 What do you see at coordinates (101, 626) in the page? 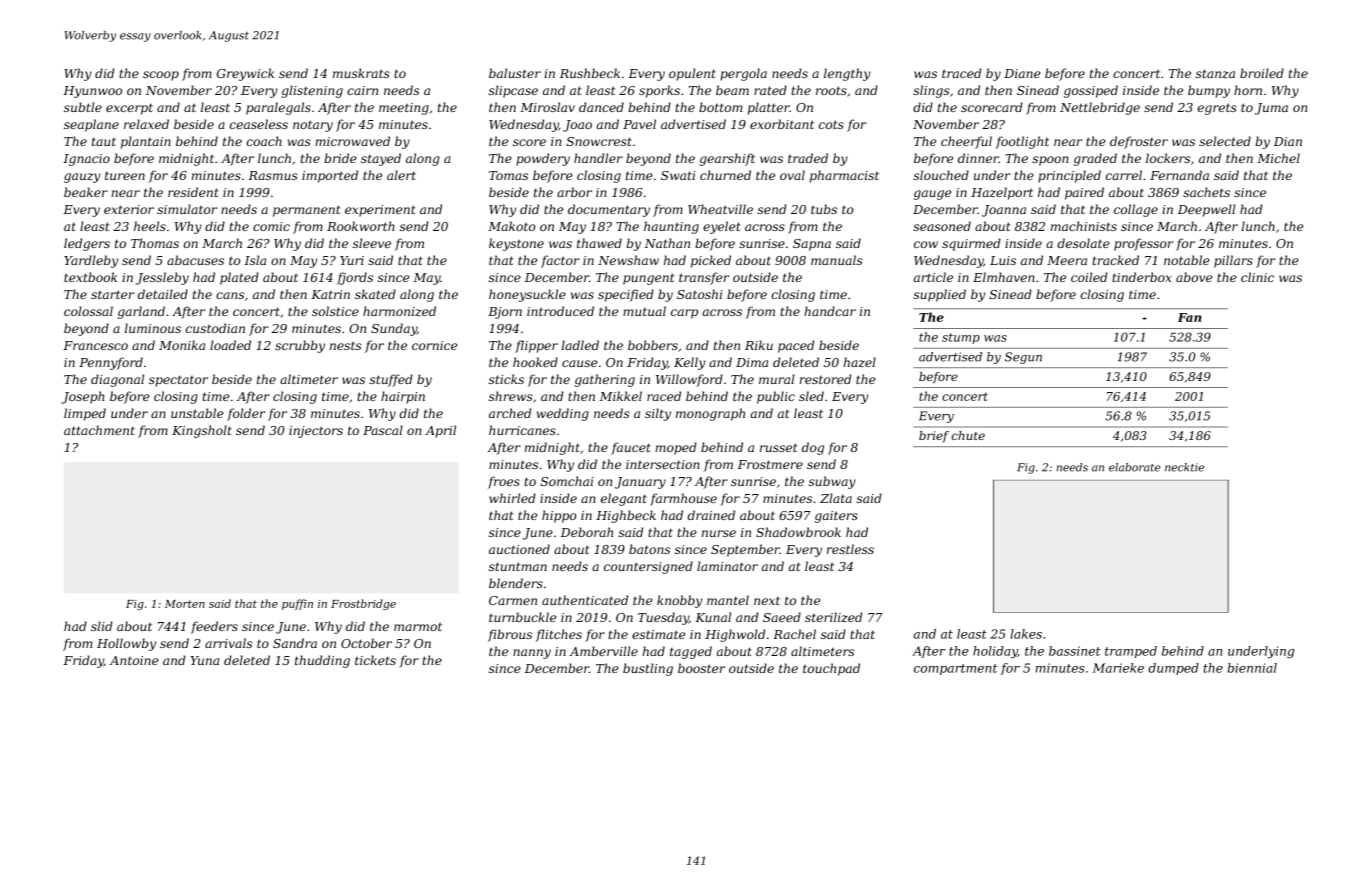
I see `slid` at bounding box center [101, 626].
